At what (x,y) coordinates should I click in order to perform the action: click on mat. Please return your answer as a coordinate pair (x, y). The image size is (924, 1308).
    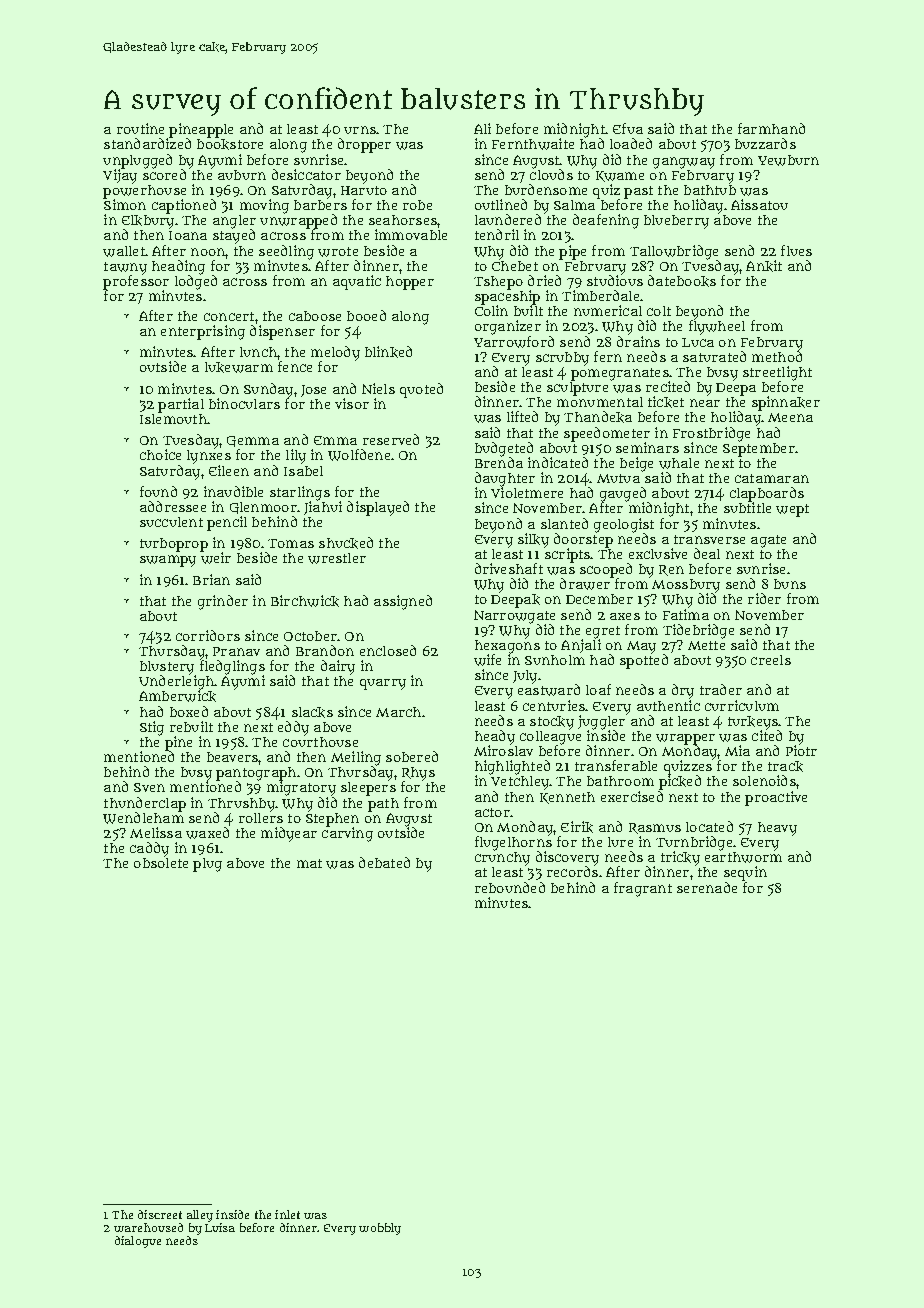
    Looking at the image, I should click on (309, 863).
